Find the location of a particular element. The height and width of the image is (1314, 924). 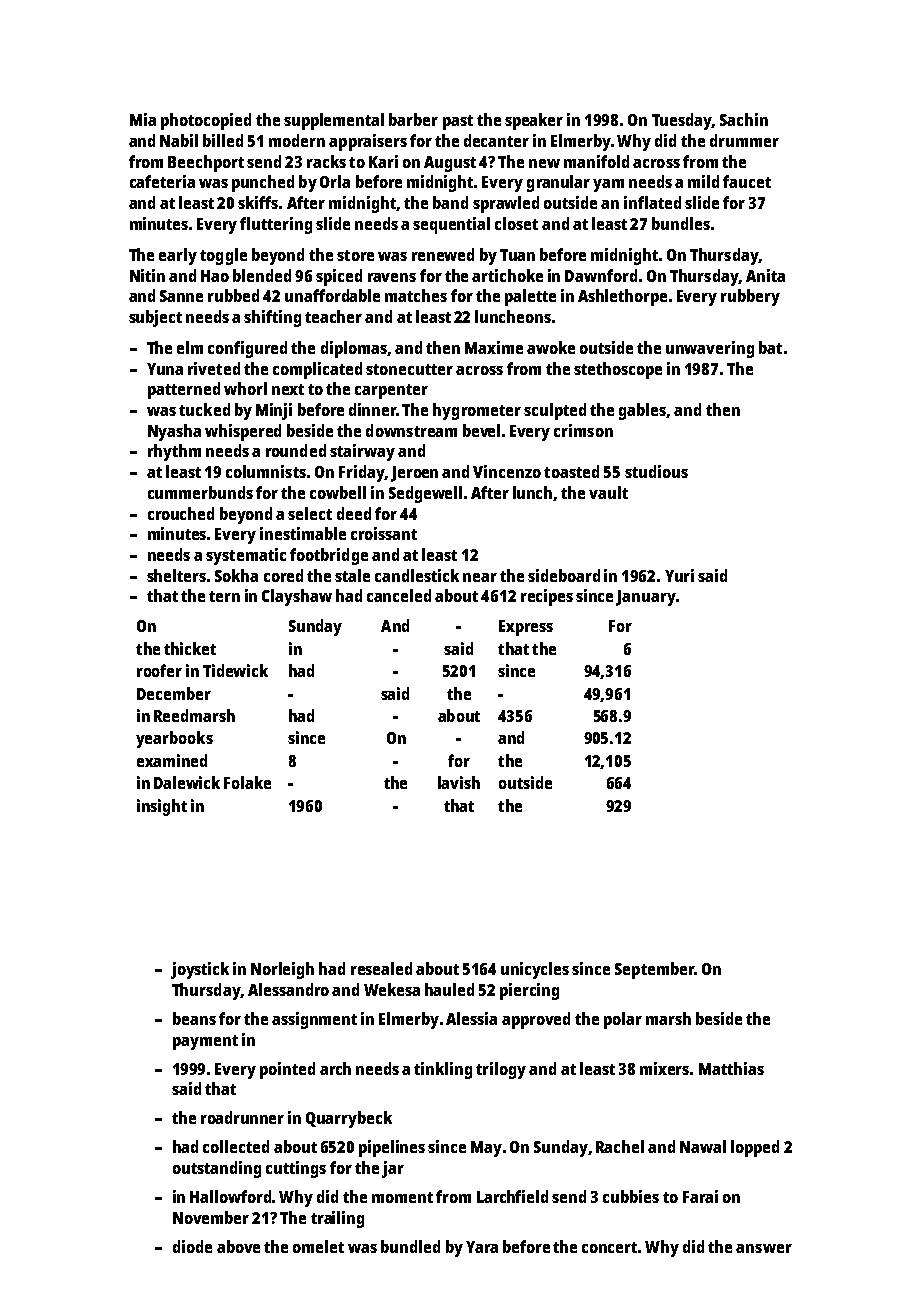

September is located at coordinates (654, 970).
